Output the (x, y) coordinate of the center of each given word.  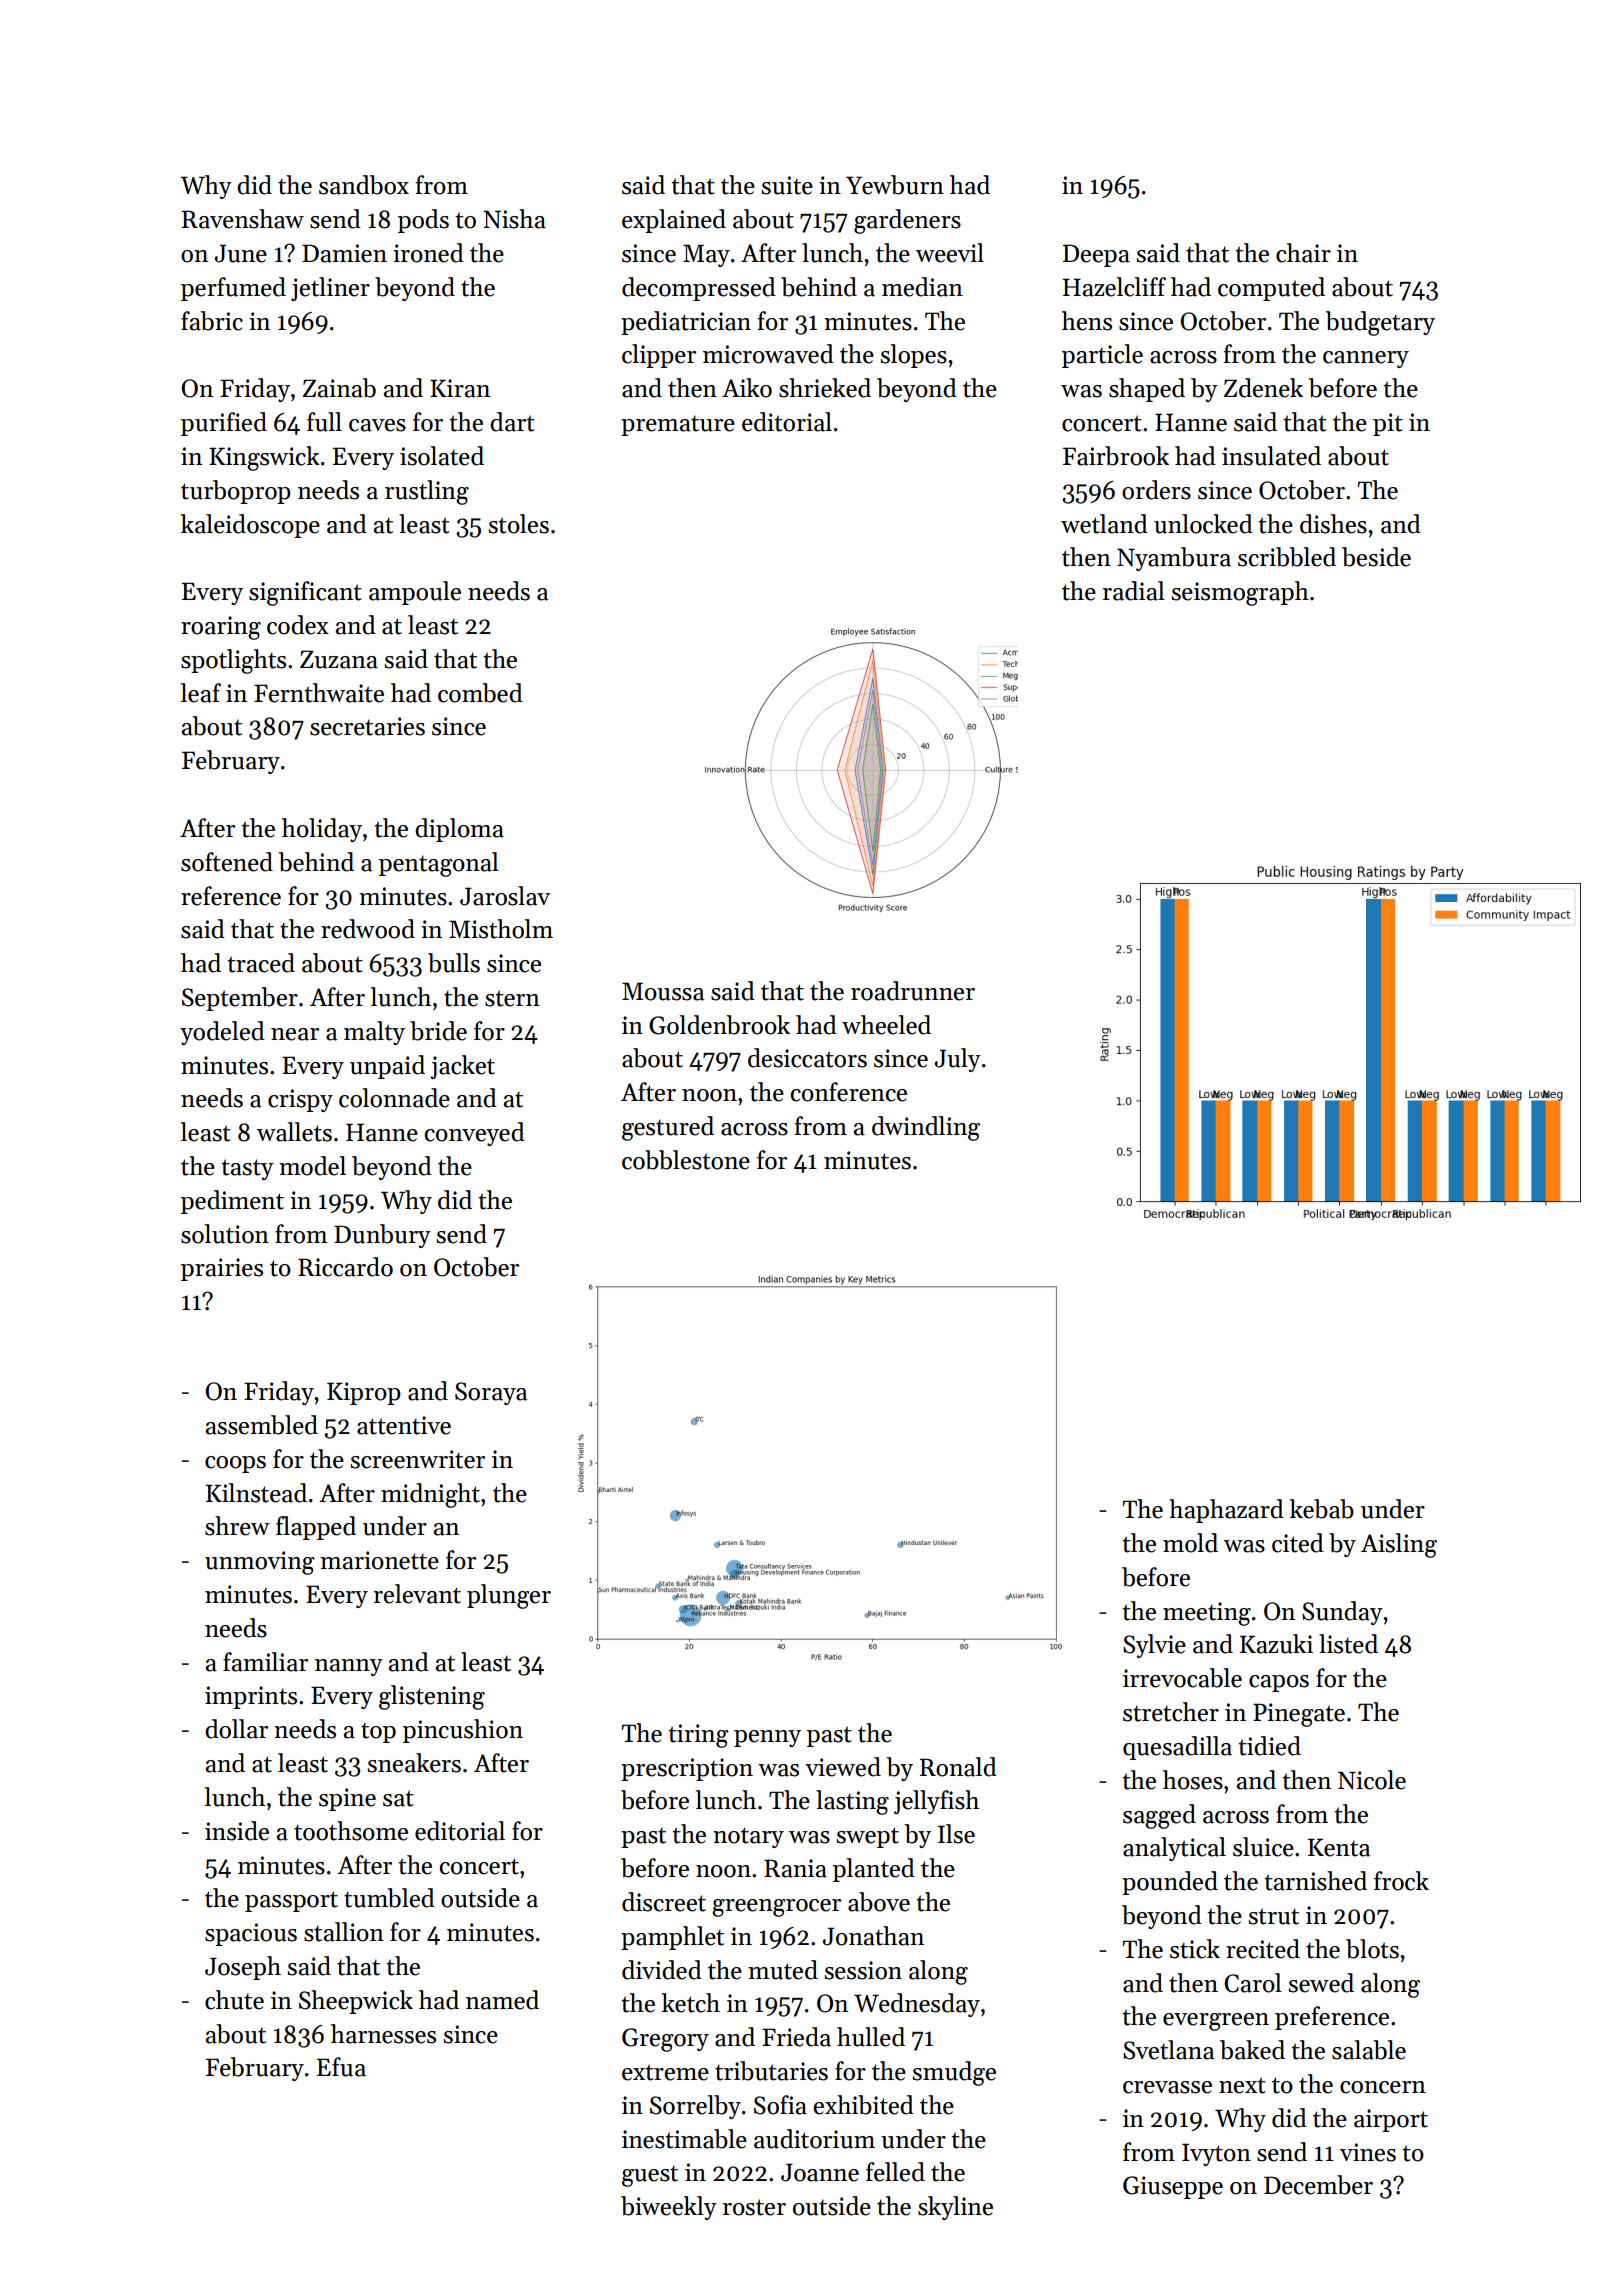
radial (1134, 591)
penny (767, 1738)
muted (783, 1970)
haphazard (1226, 1511)
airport (1391, 2120)
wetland (1104, 524)
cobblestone (686, 1160)
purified (224, 424)
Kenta (1339, 1847)
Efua (341, 2067)
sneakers (414, 1763)
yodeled (222, 1033)
